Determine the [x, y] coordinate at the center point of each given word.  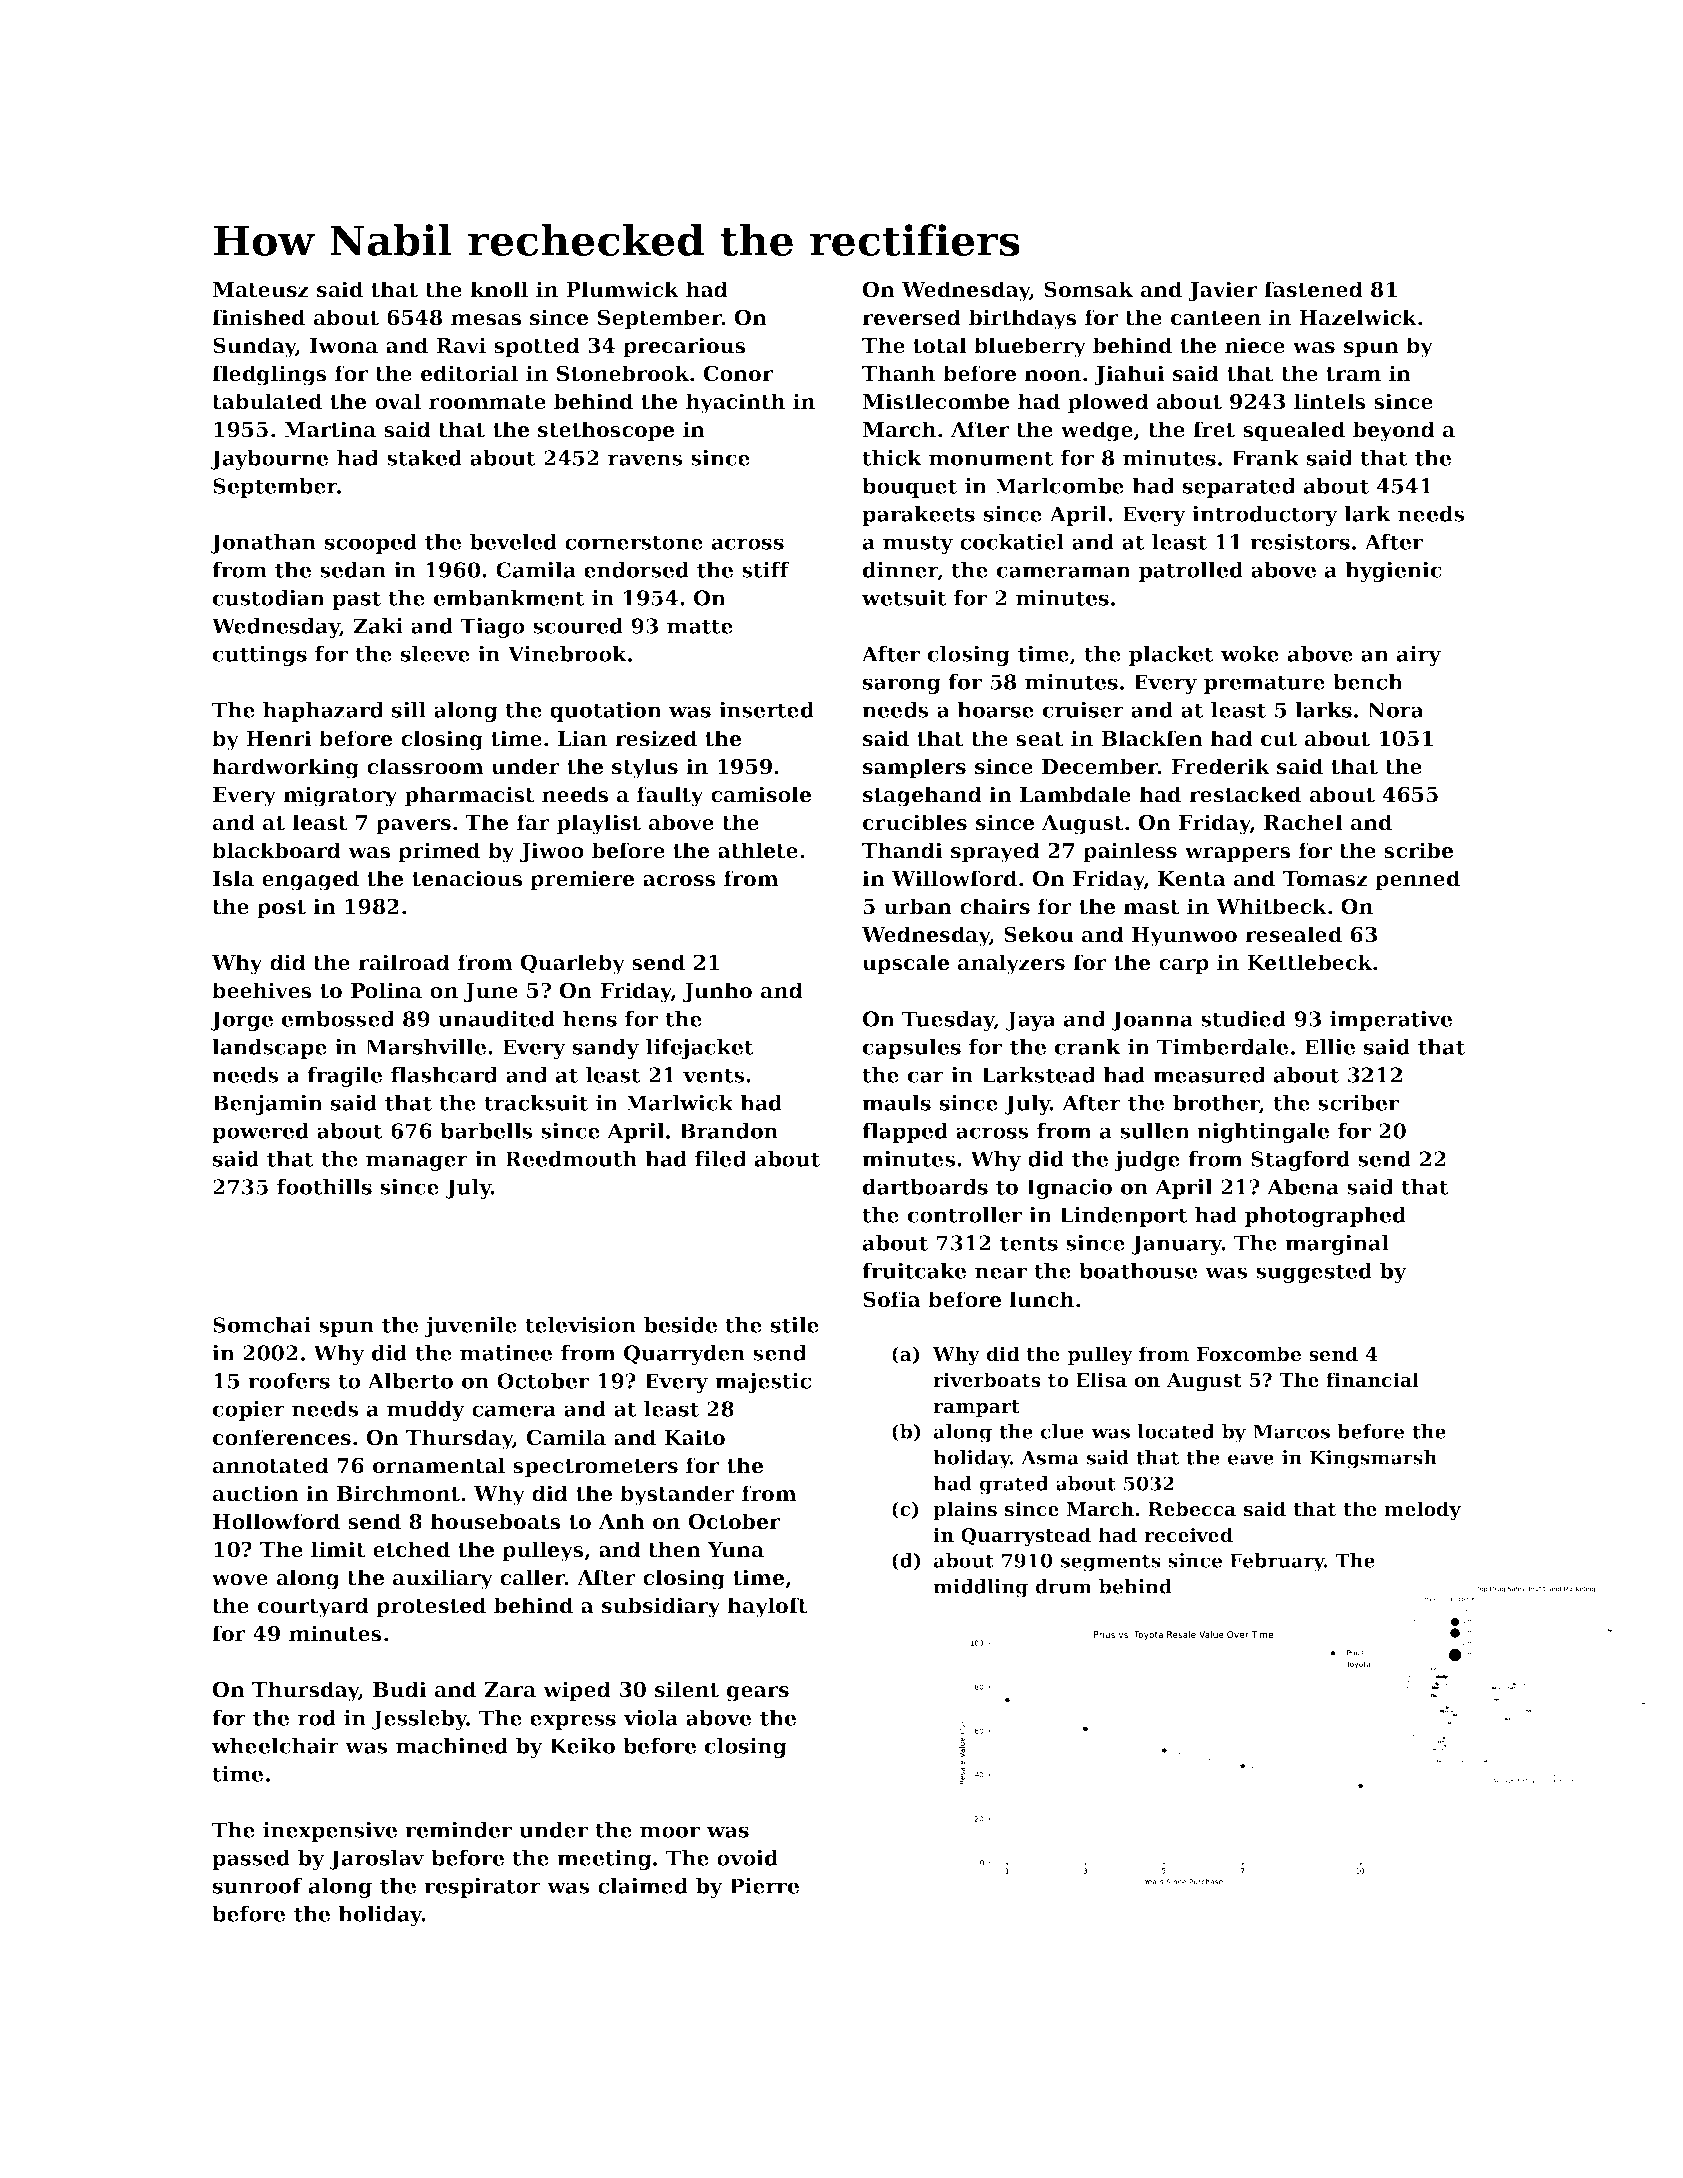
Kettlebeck [1309, 962]
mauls [896, 1103]
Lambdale [1075, 794]
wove [240, 1580]
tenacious [467, 878]
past [356, 600]
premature [1264, 684]
